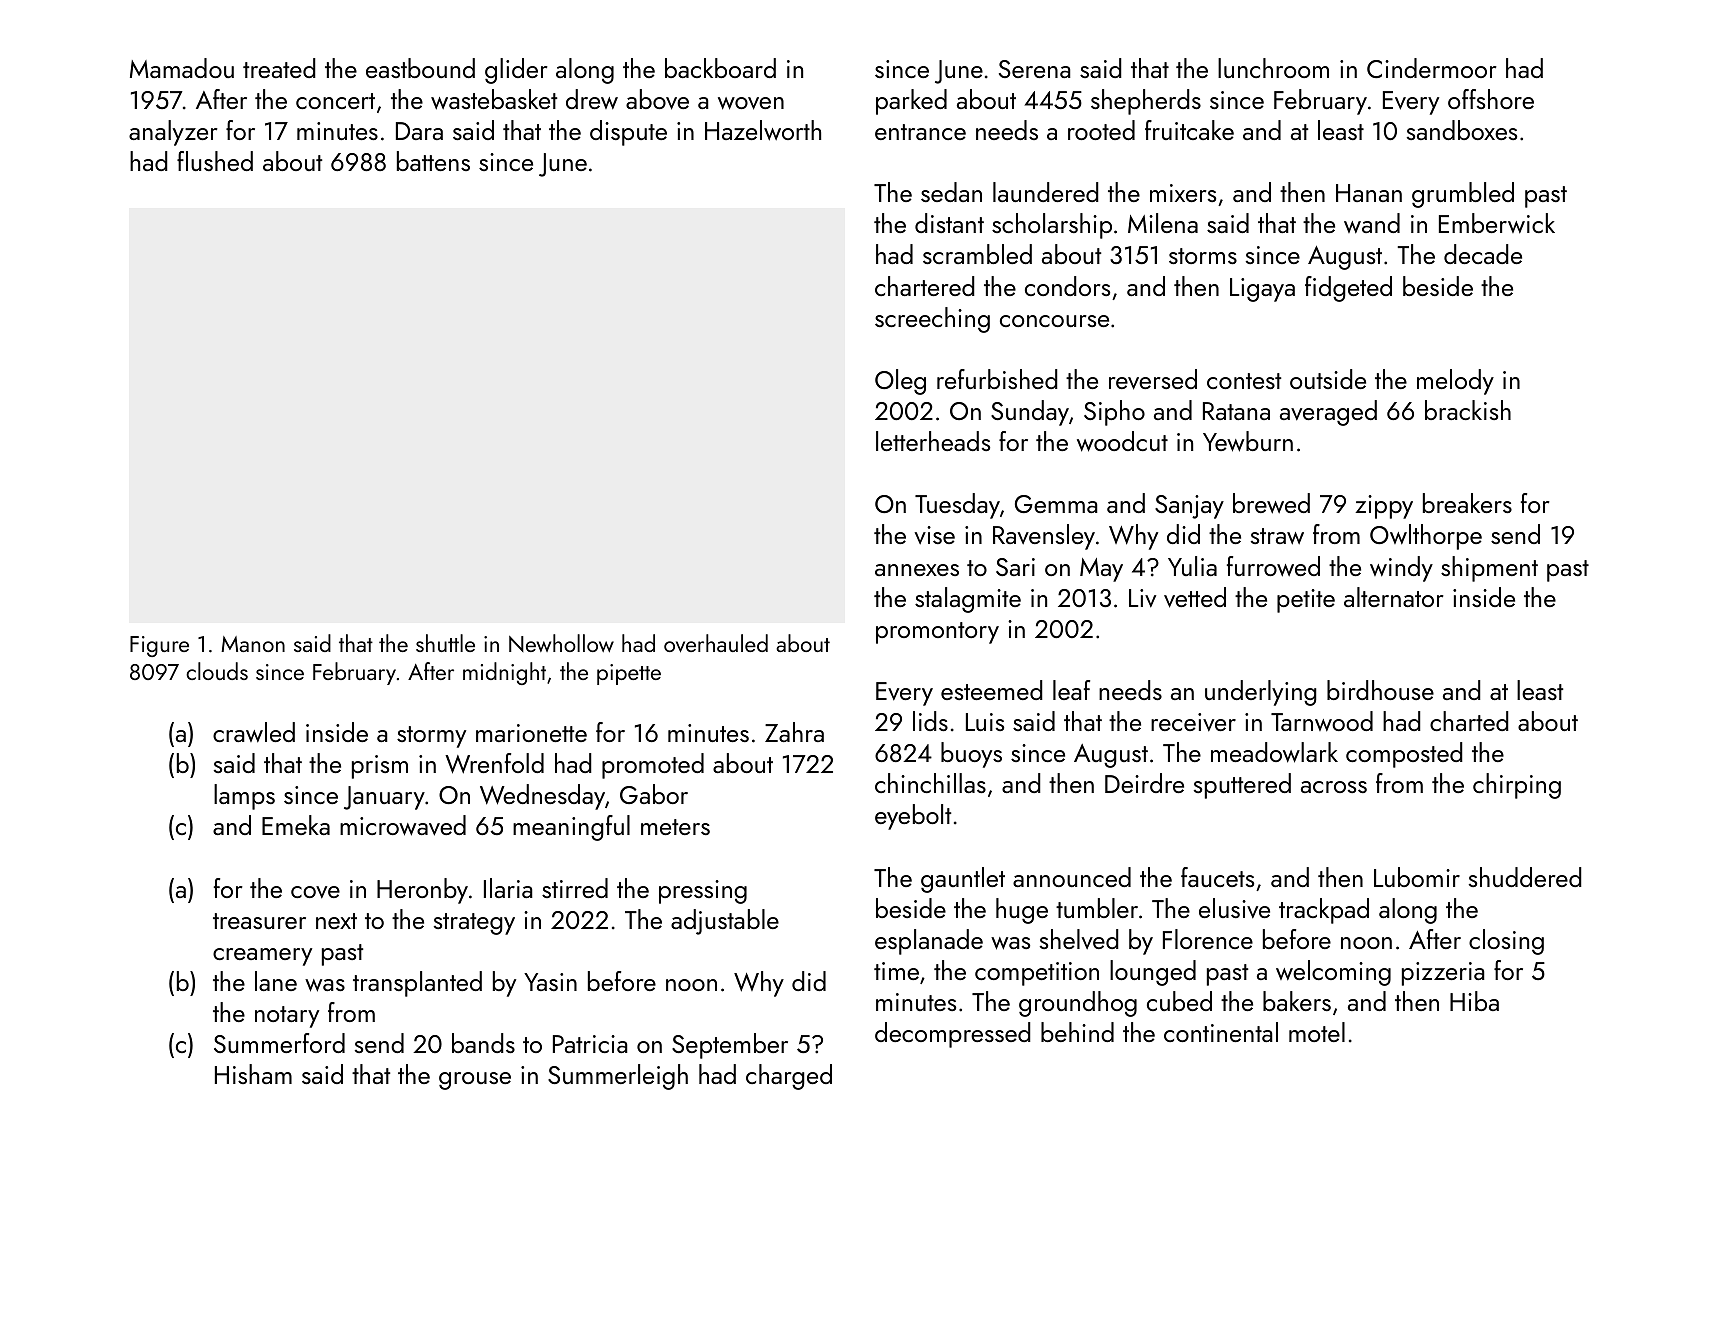  What do you see at coordinates (935, 535) in the image?
I see `vise` at bounding box center [935, 535].
